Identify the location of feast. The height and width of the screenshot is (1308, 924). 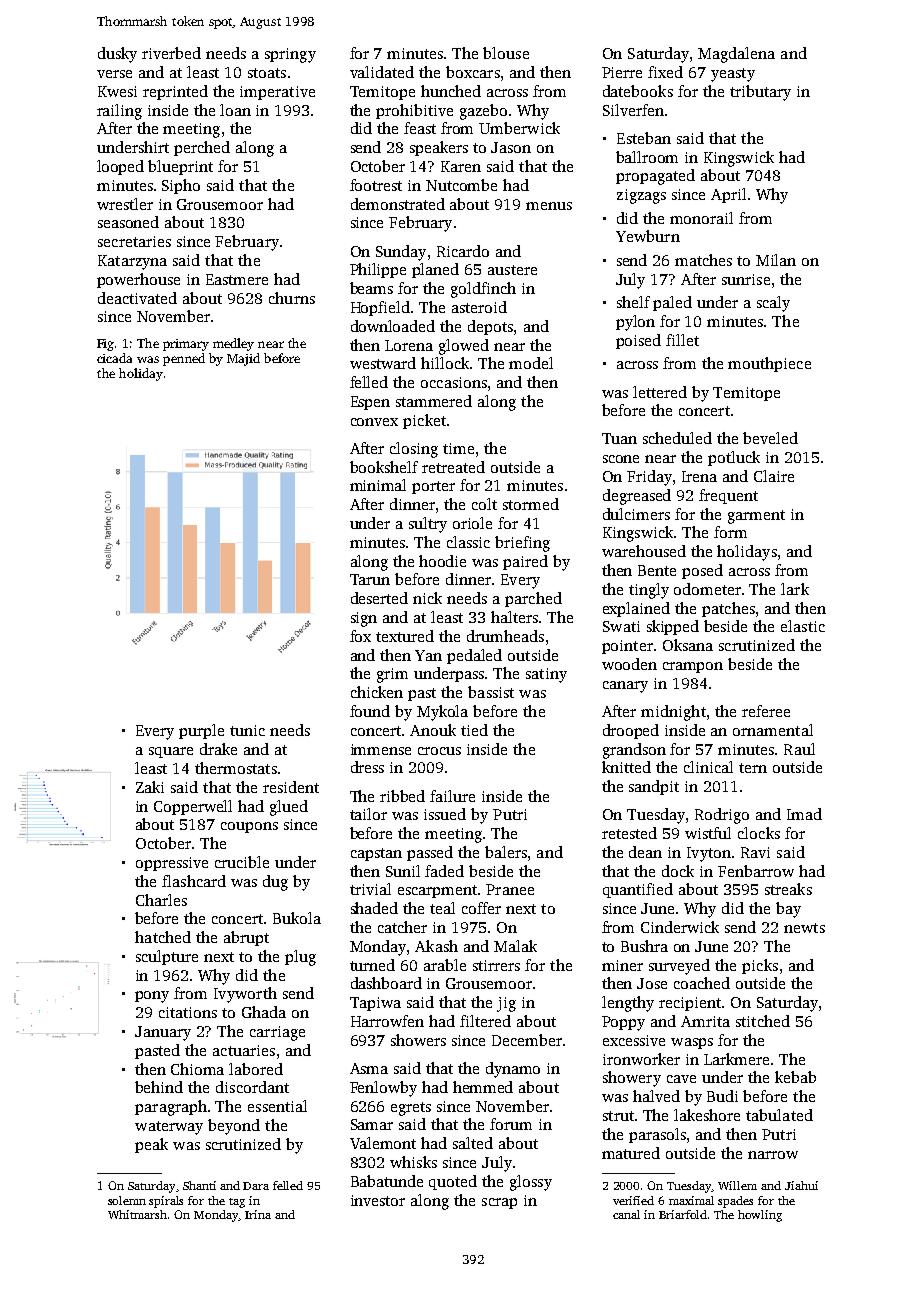
(420, 128).
